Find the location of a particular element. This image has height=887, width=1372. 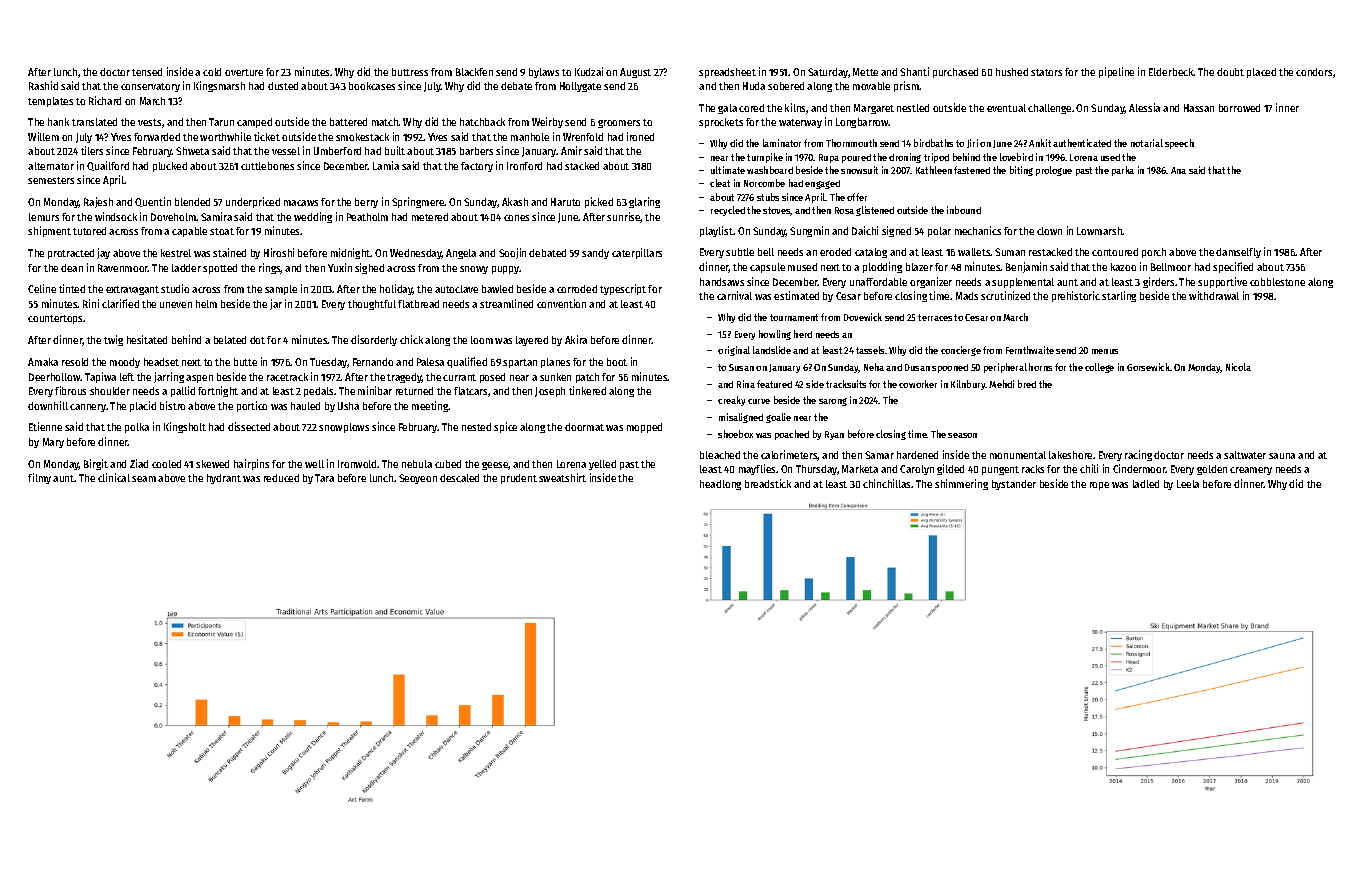

misaligned is located at coordinates (741, 418).
